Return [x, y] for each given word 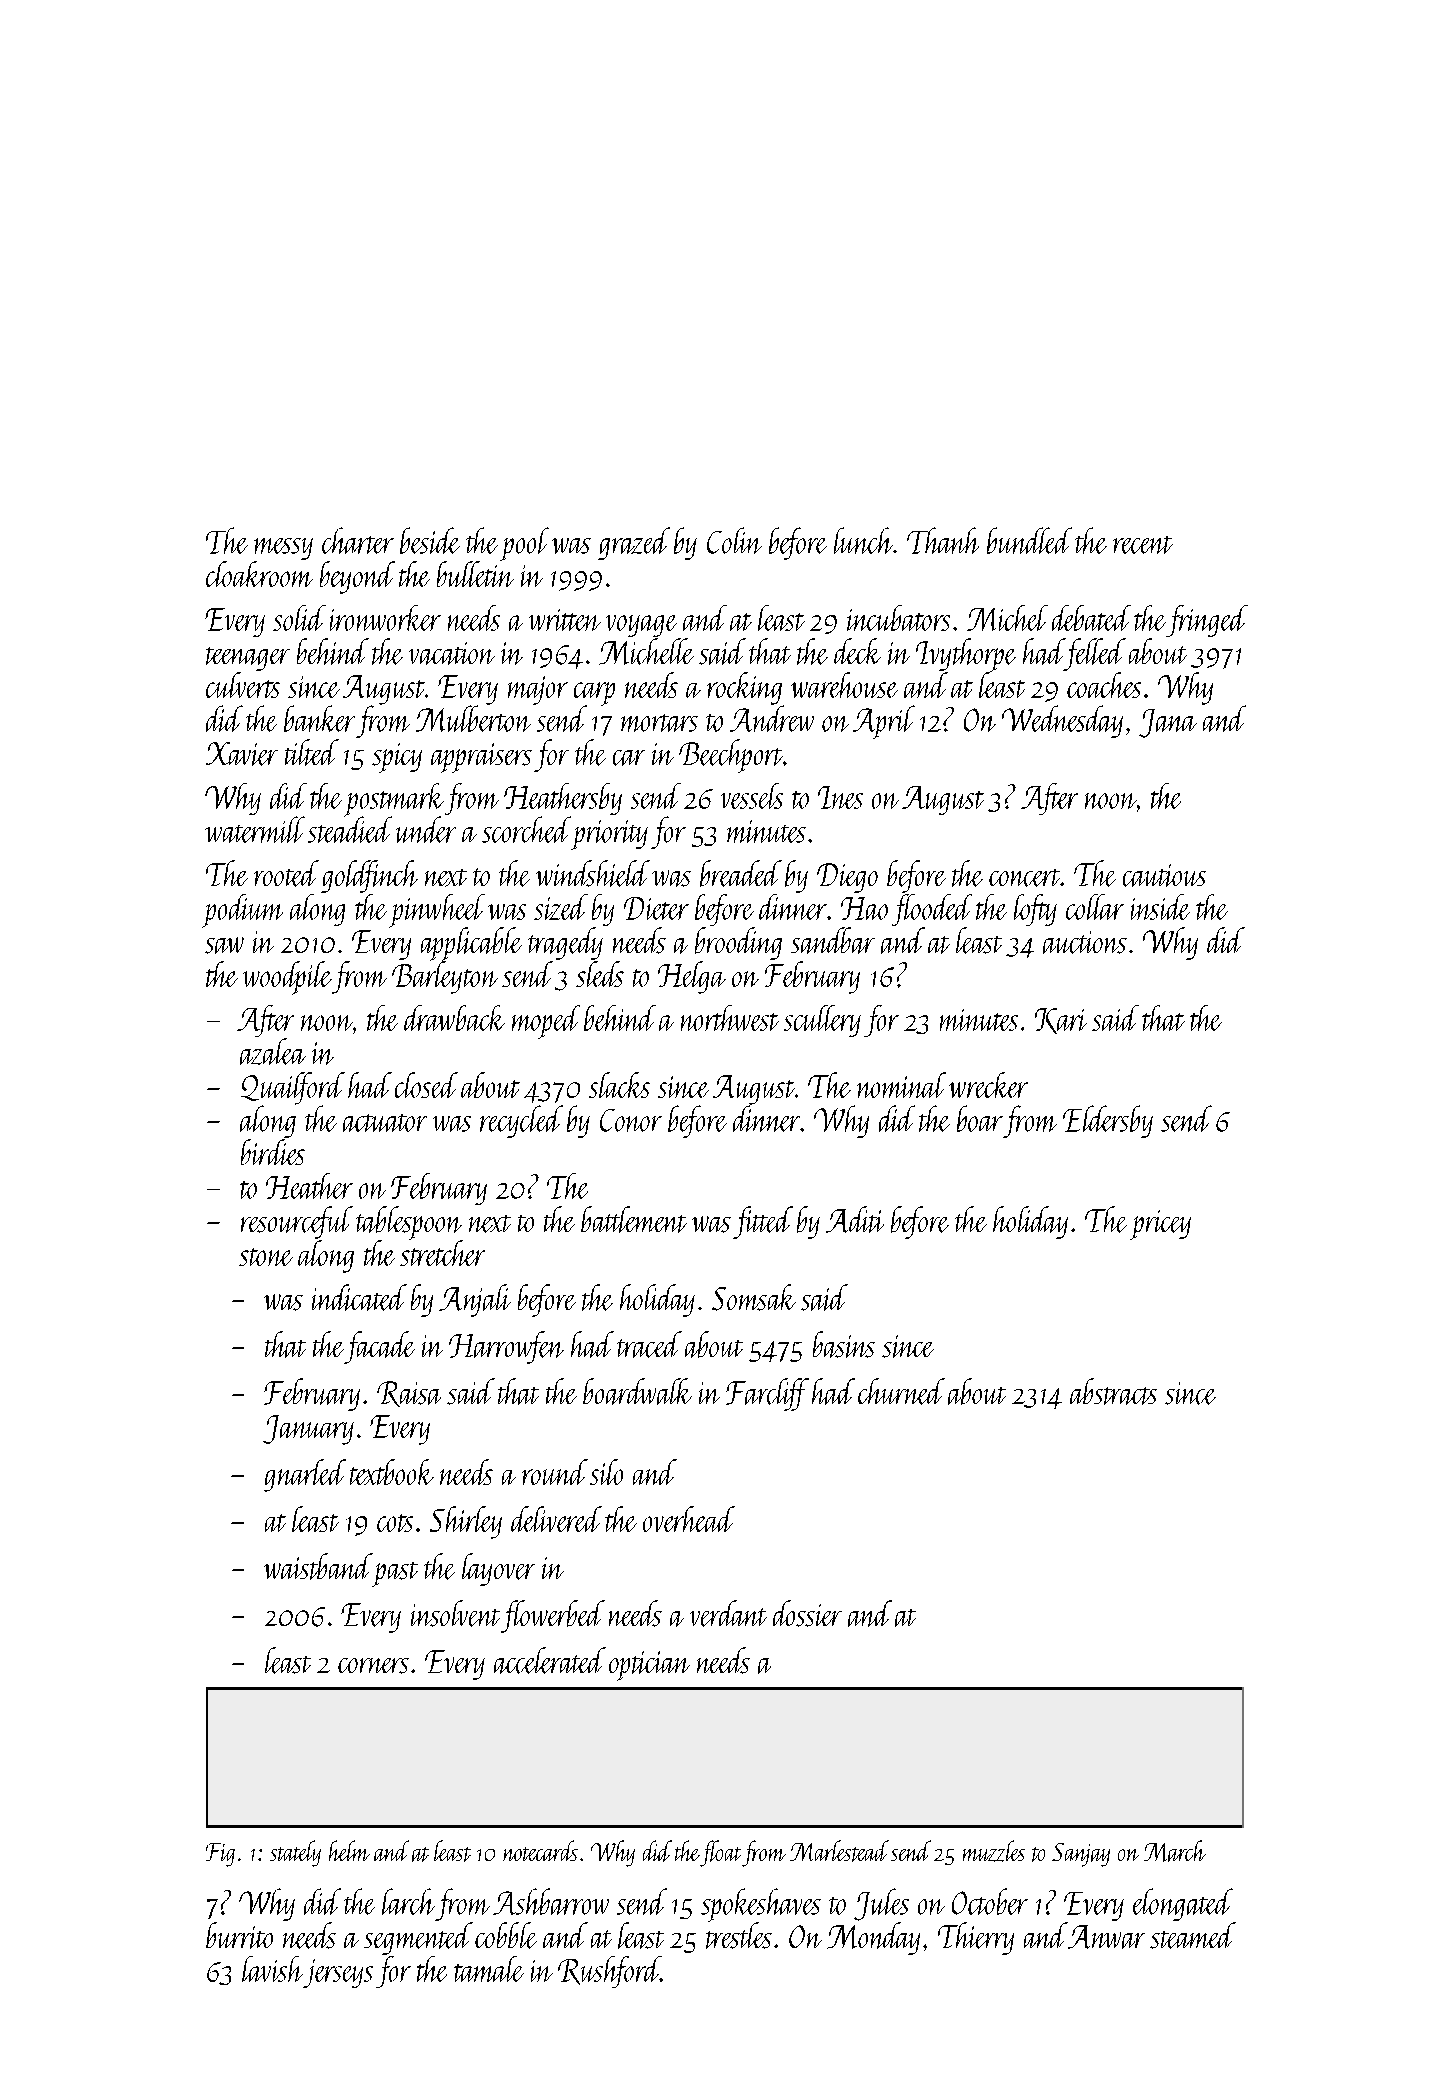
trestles [739, 1935]
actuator [385, 1123]
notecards [540, 1850]
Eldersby [1108, 1121]
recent [1143, 545]
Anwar [1106, 1937]
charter [358, 540]
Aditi [855, 1219]
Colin [734, 540]
